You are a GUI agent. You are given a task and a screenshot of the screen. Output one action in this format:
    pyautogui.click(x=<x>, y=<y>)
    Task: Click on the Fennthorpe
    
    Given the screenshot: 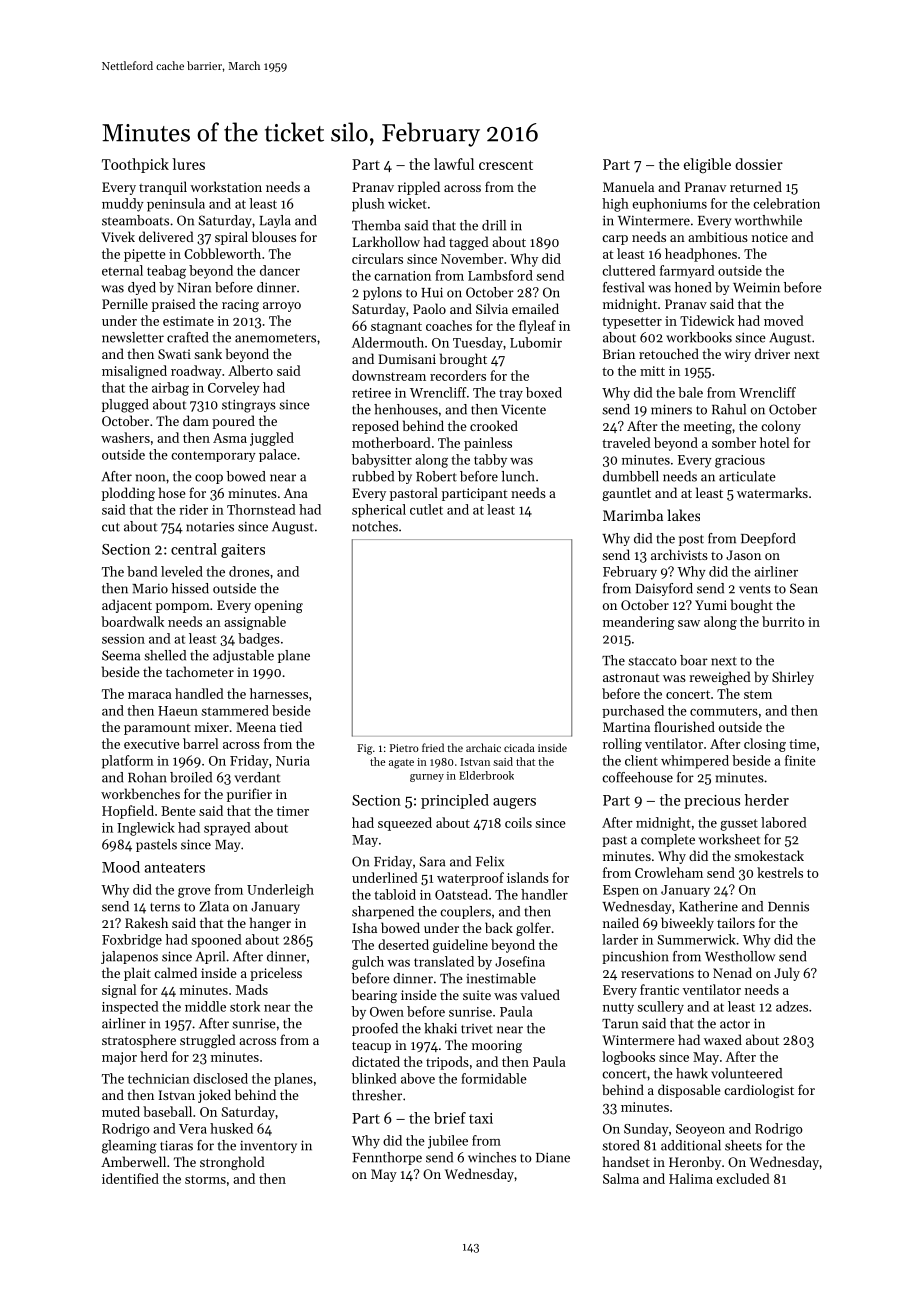 What is the action you would take?
    pyautogui.click(x=387, y=1158)
